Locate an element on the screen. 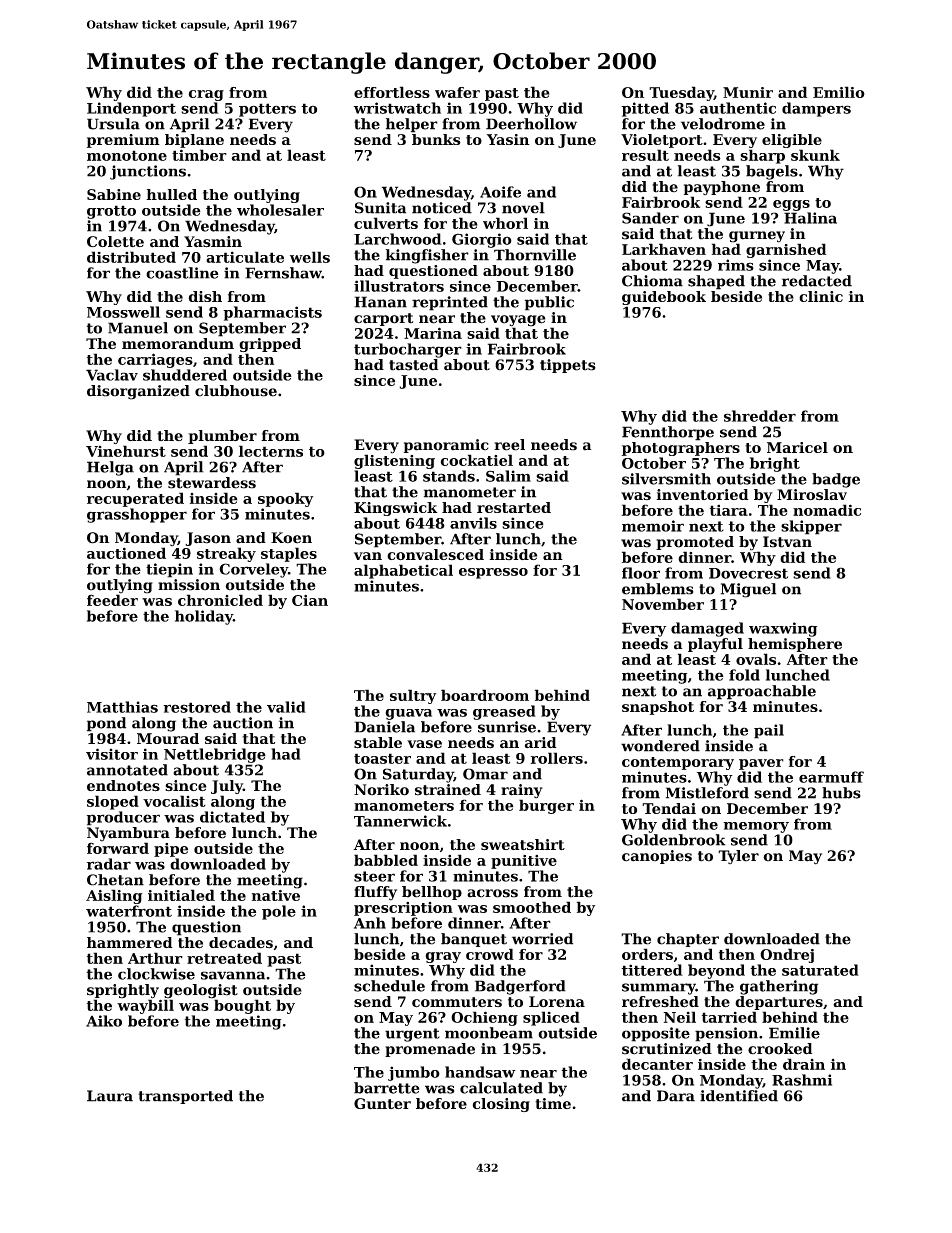 The width and height of the screenshot is (952, 1233). tippets is located at coordinates (568, 366).
